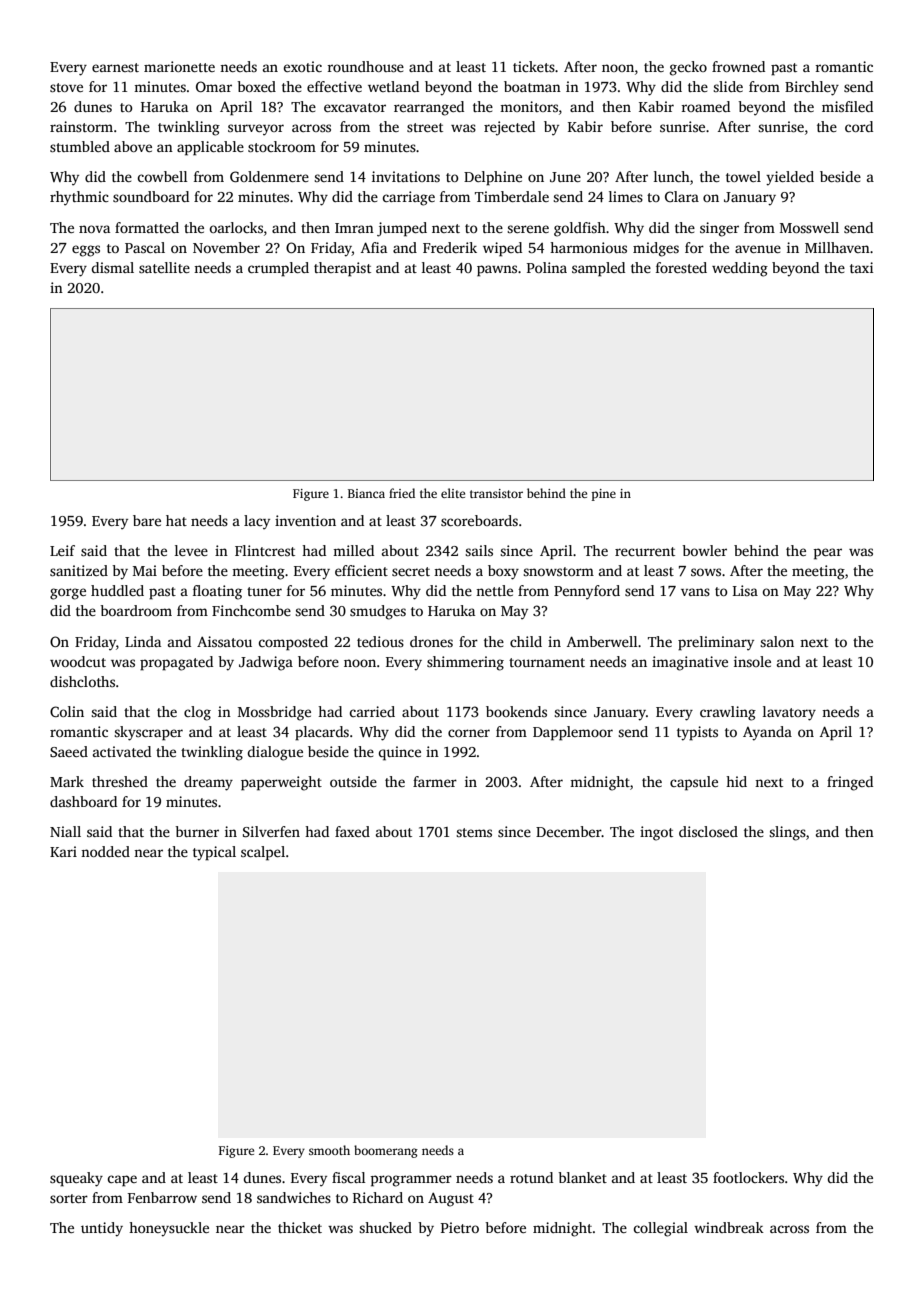 The height and width of the screenshot is (1308, 924). Describe the element at coordinates (353, 781) in the screenshot. I see `outside` at that location.
